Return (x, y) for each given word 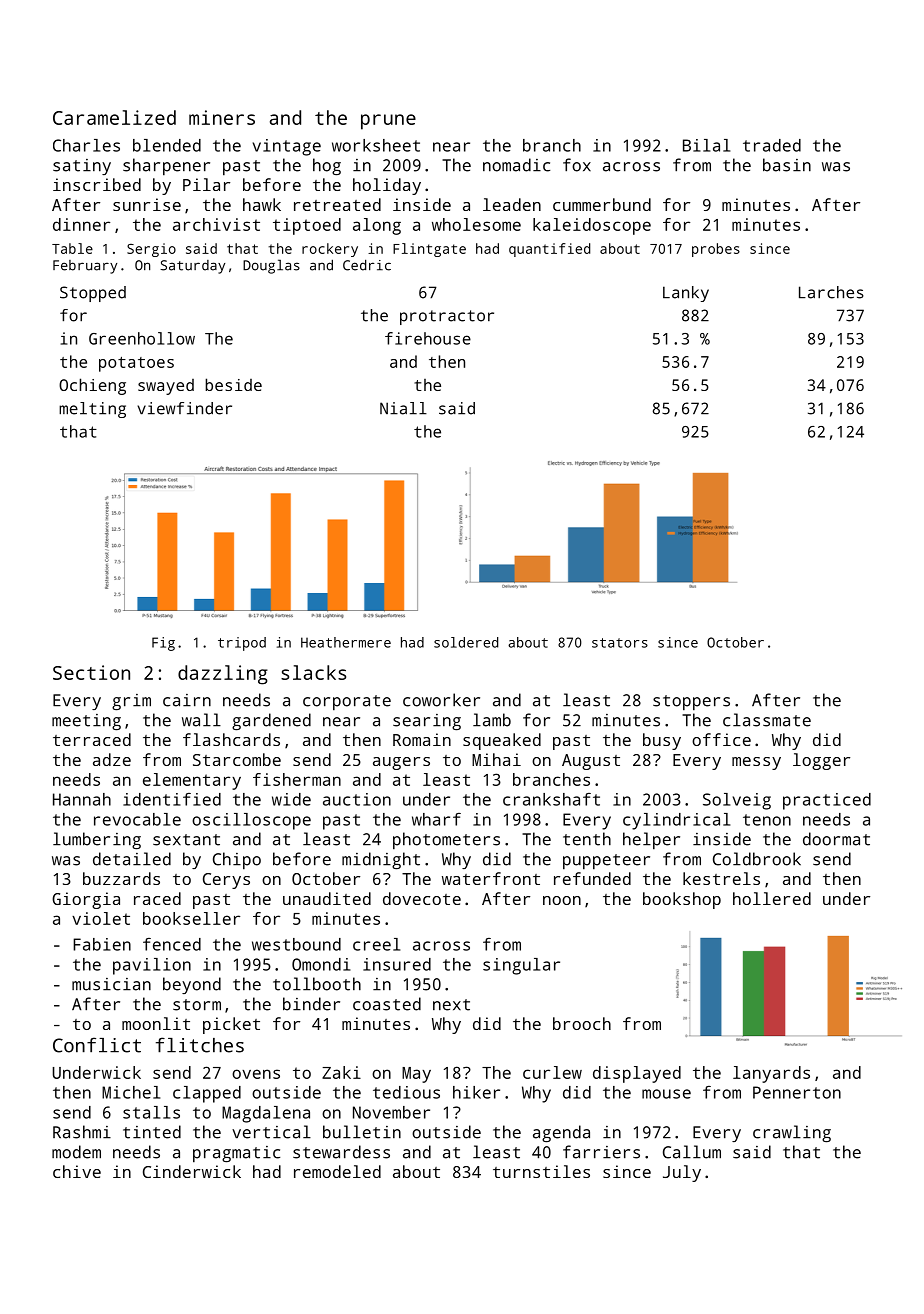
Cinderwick (192, 1171)
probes (716, 250)
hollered (772, 898)
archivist (216, 224)
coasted (387, 1004)
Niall (403, 408)
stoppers (691, 703)
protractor (447, 317)
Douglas (271, 266)
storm (197, 1005)
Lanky (686, 294)
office (721, 739)
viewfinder (184, 408)
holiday (387, 186)
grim (131, 702)
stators (620, 643)
